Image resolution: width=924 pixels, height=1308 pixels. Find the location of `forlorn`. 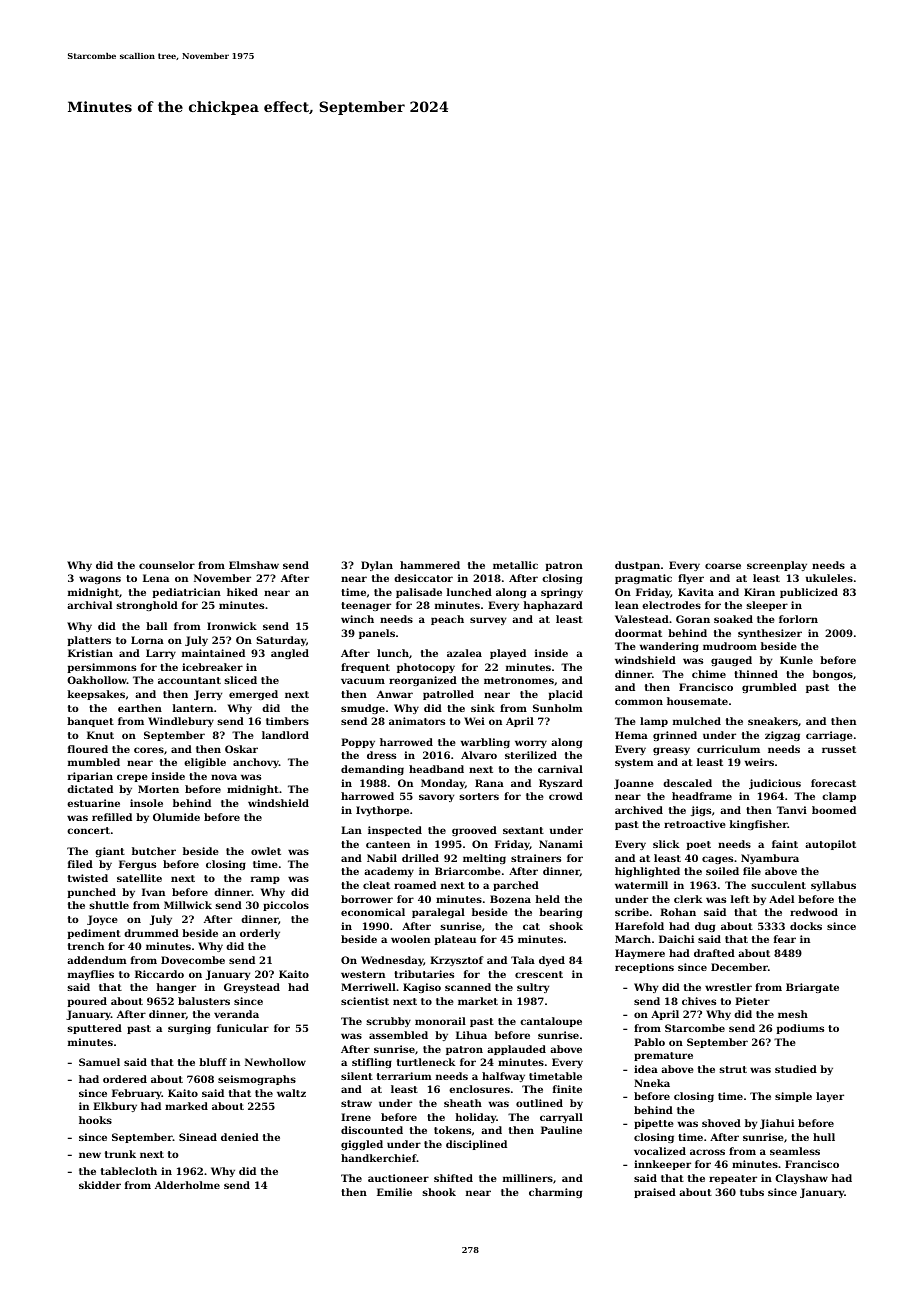

forlorn is located at coordinates (798, 619).
